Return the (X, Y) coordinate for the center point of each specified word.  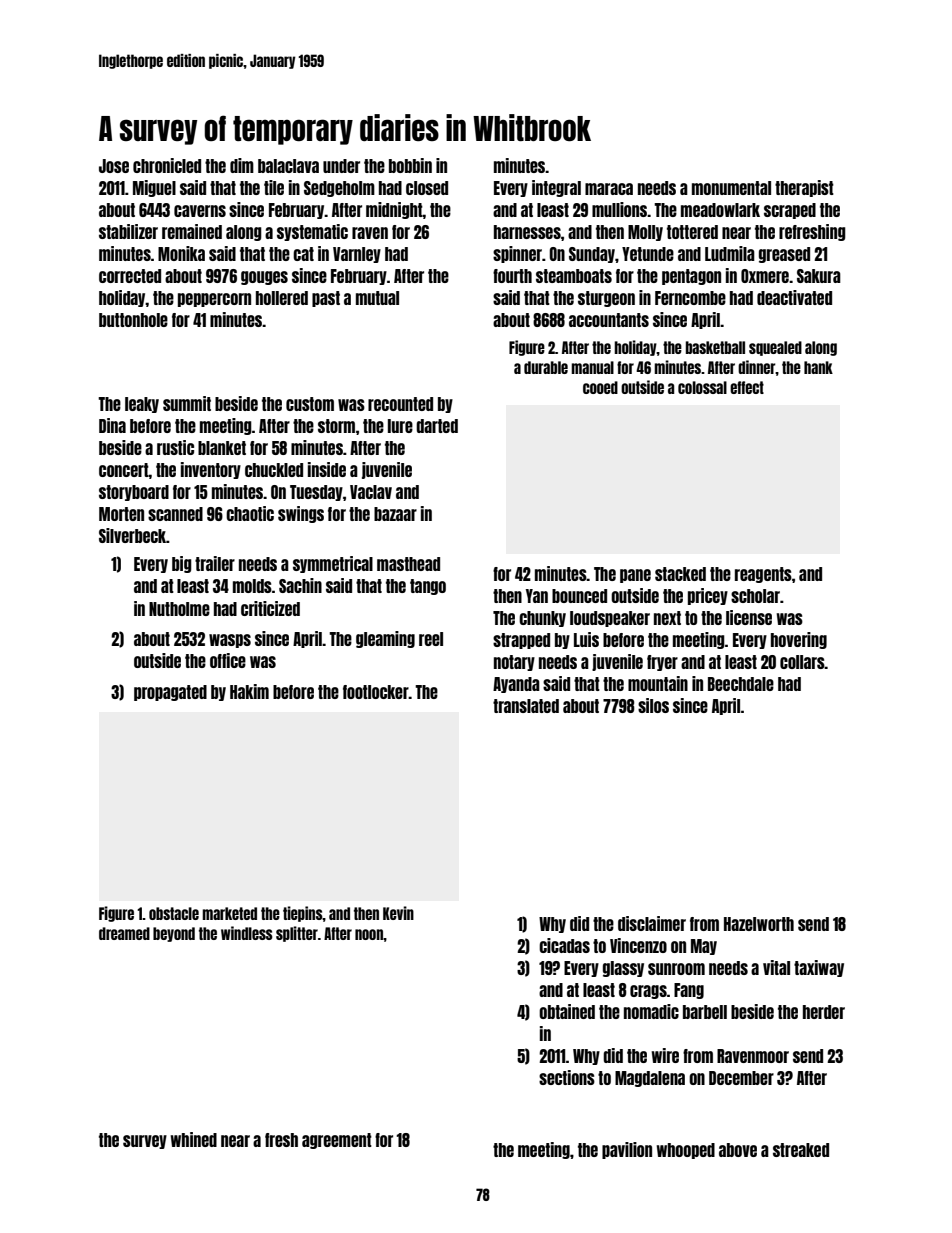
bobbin (410, 165)
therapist (804, 188)
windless (247, 933)
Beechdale (741, 684)
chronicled (167, 165)
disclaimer (652, 923)
